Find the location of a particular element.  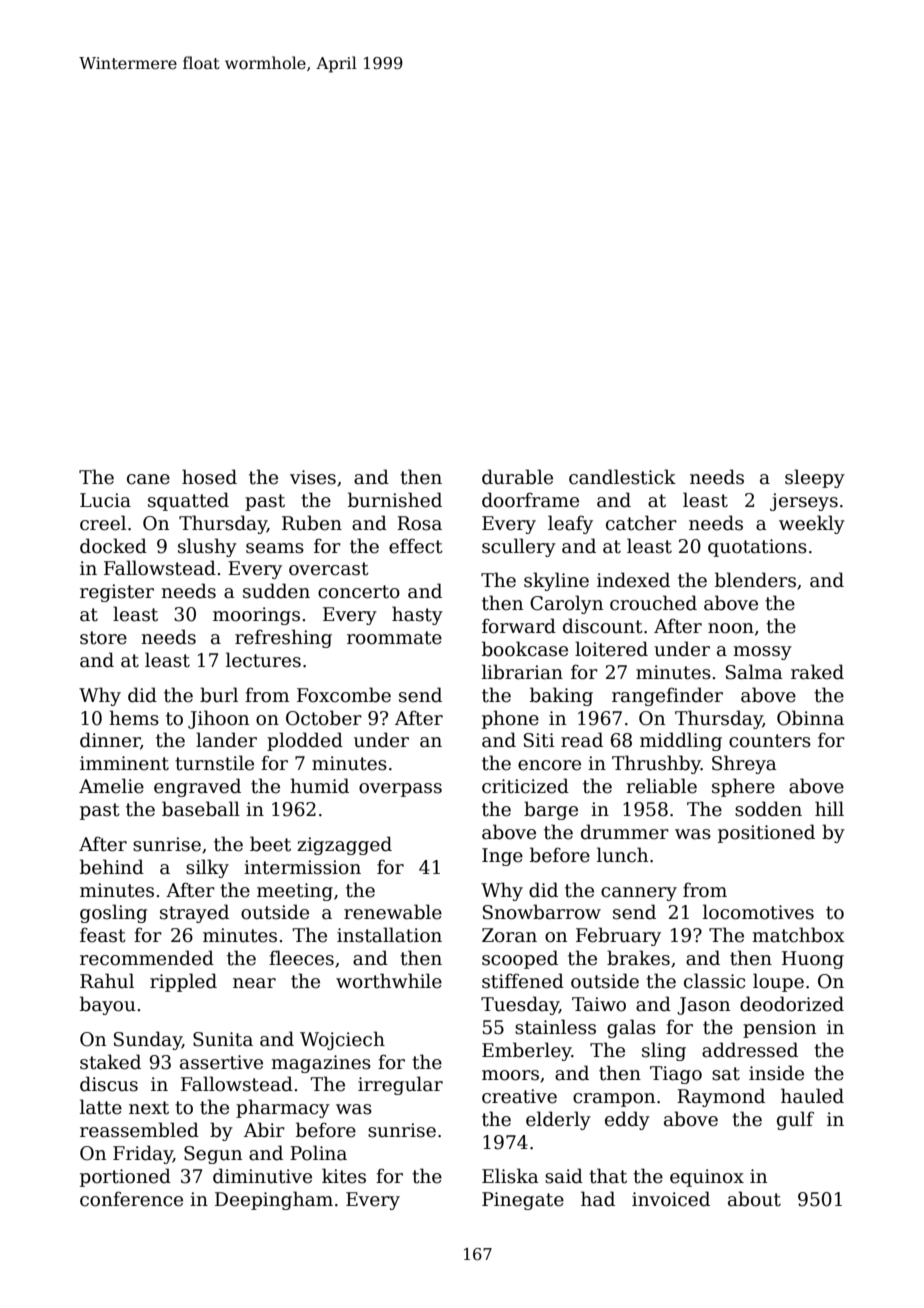

hill is located at coordinates (829, 808).
